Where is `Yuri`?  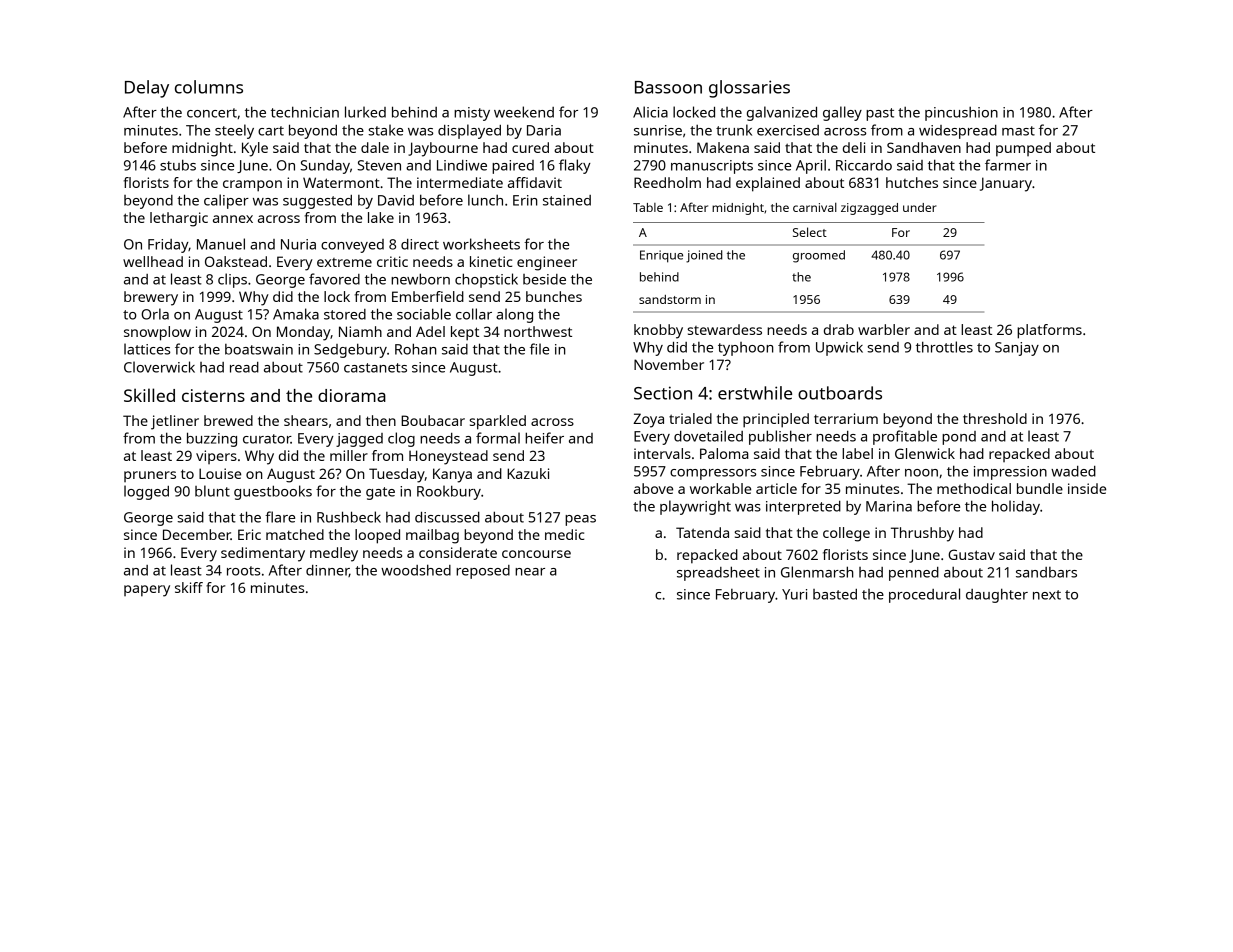
Yuri is located at coordinates (794, 594).
